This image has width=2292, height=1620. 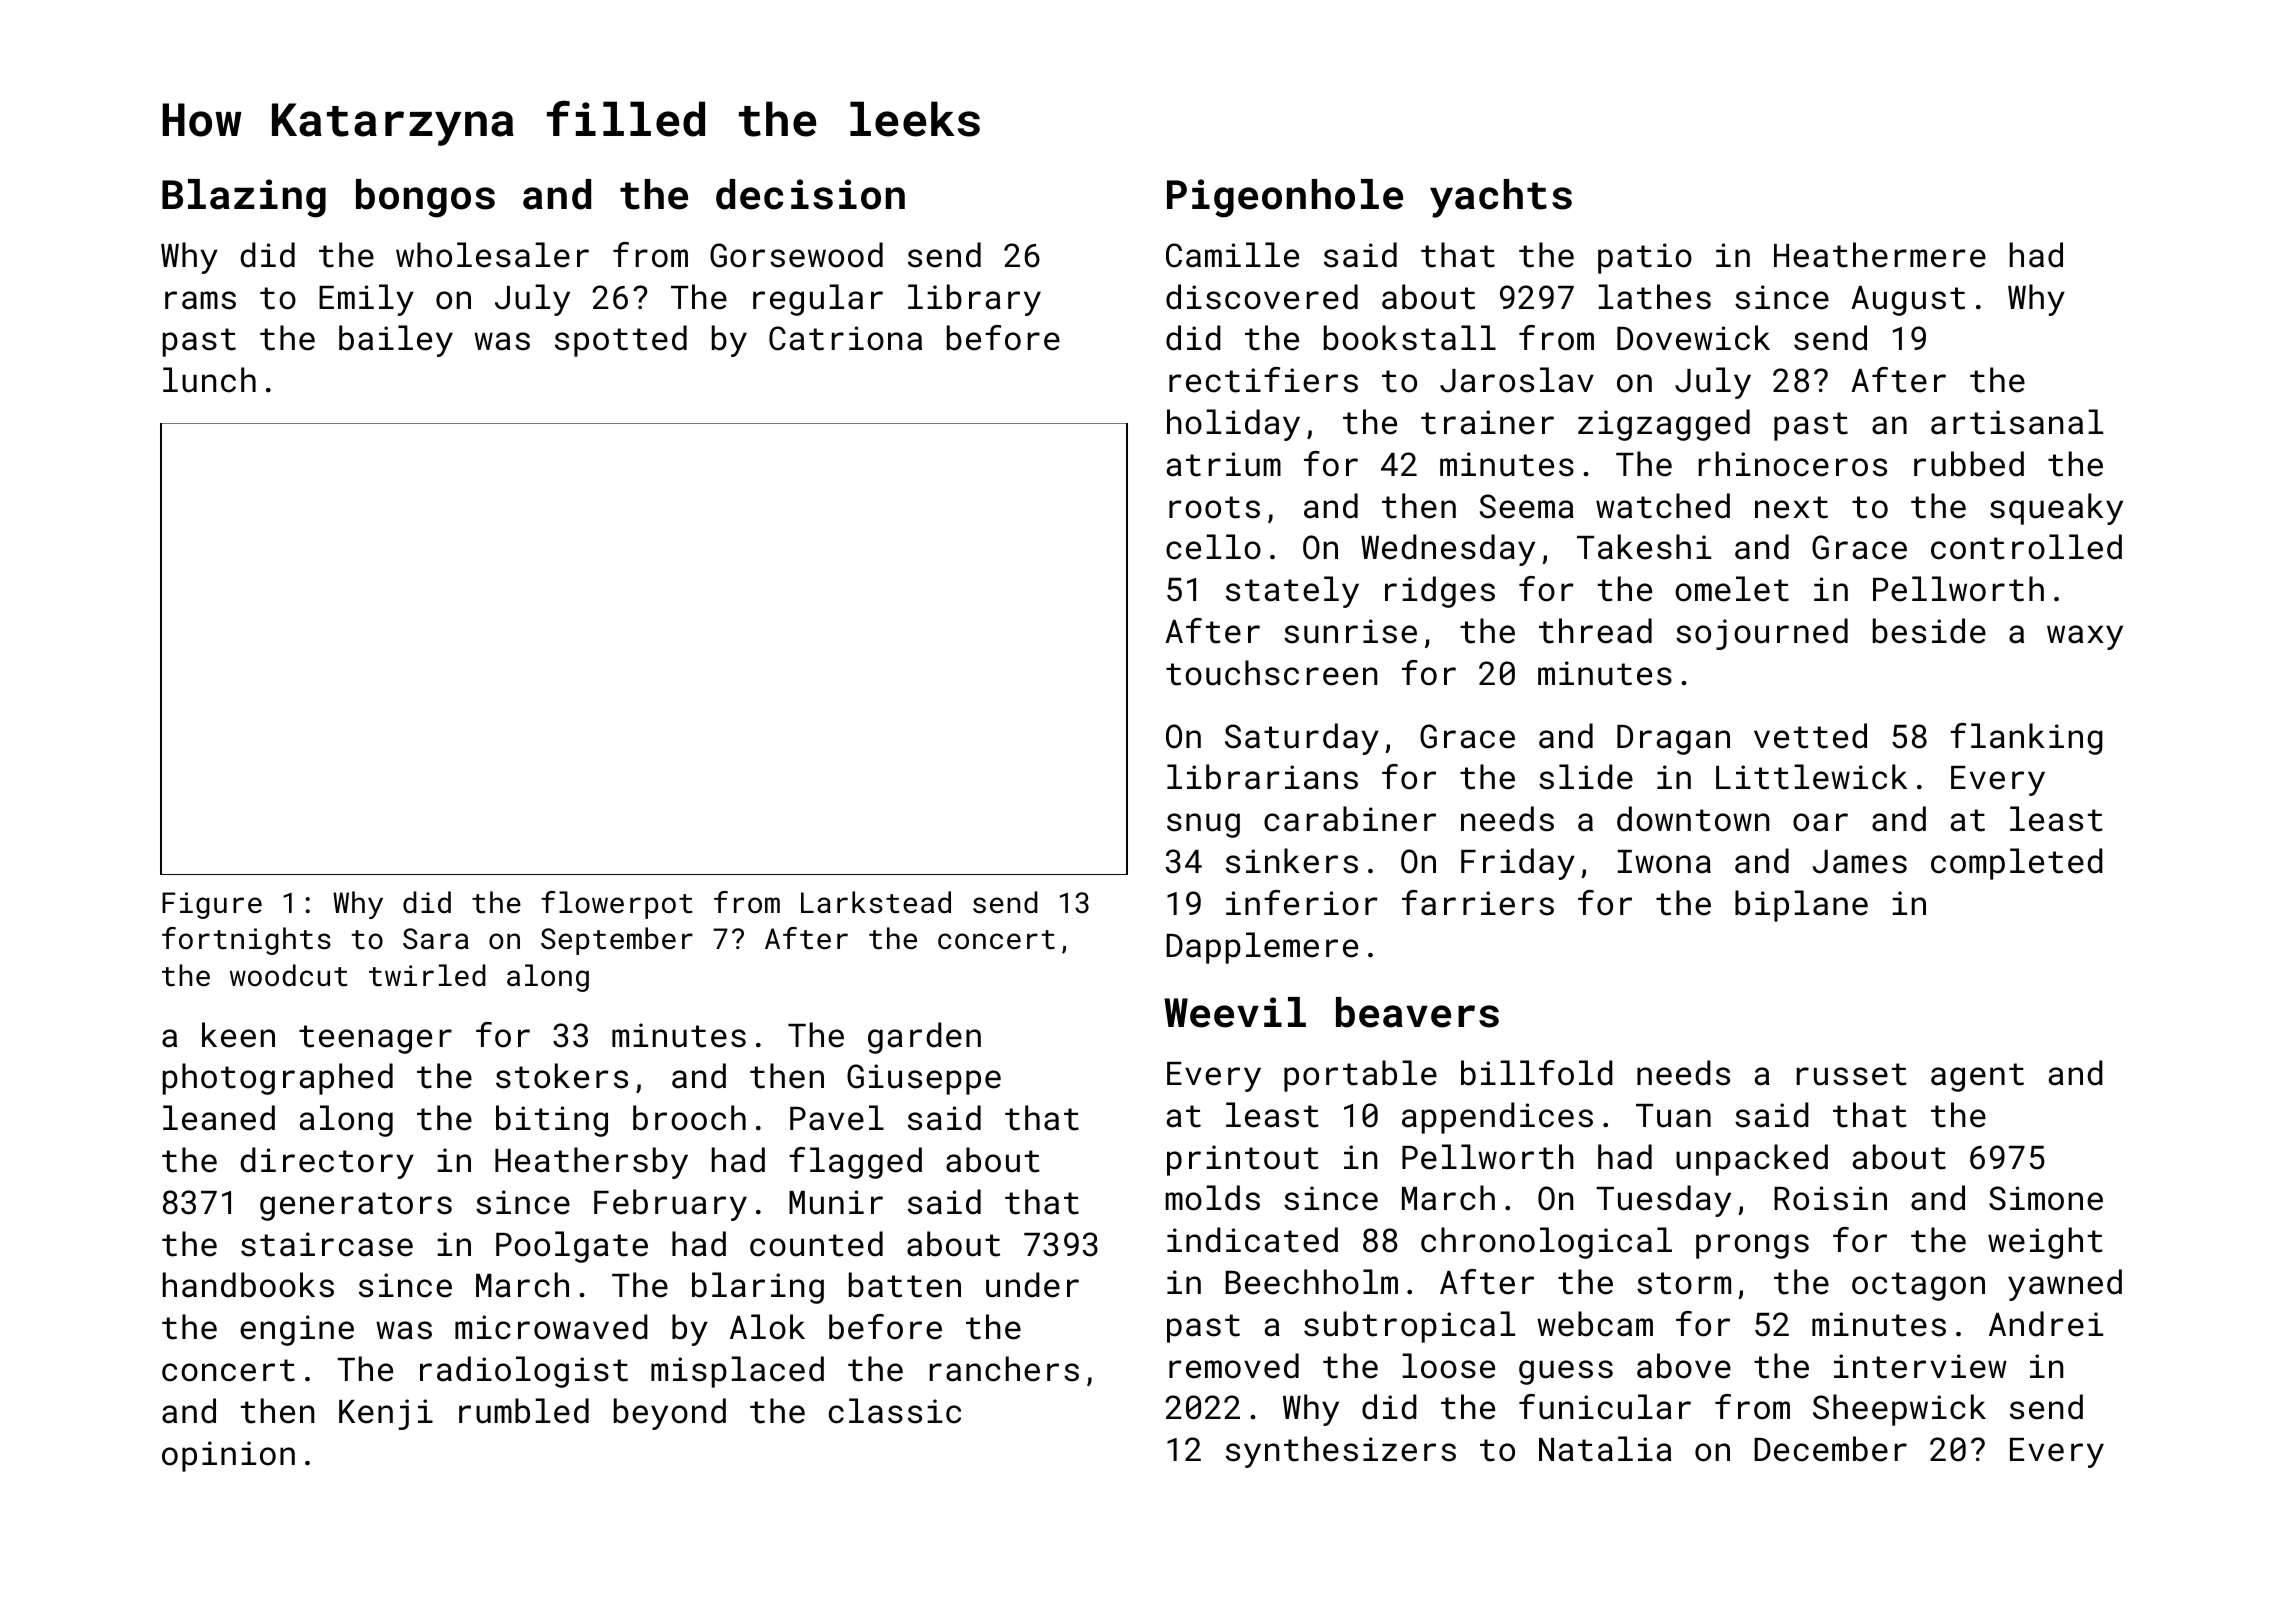 I want to click on yachts, so click(x=1501, y=198).
